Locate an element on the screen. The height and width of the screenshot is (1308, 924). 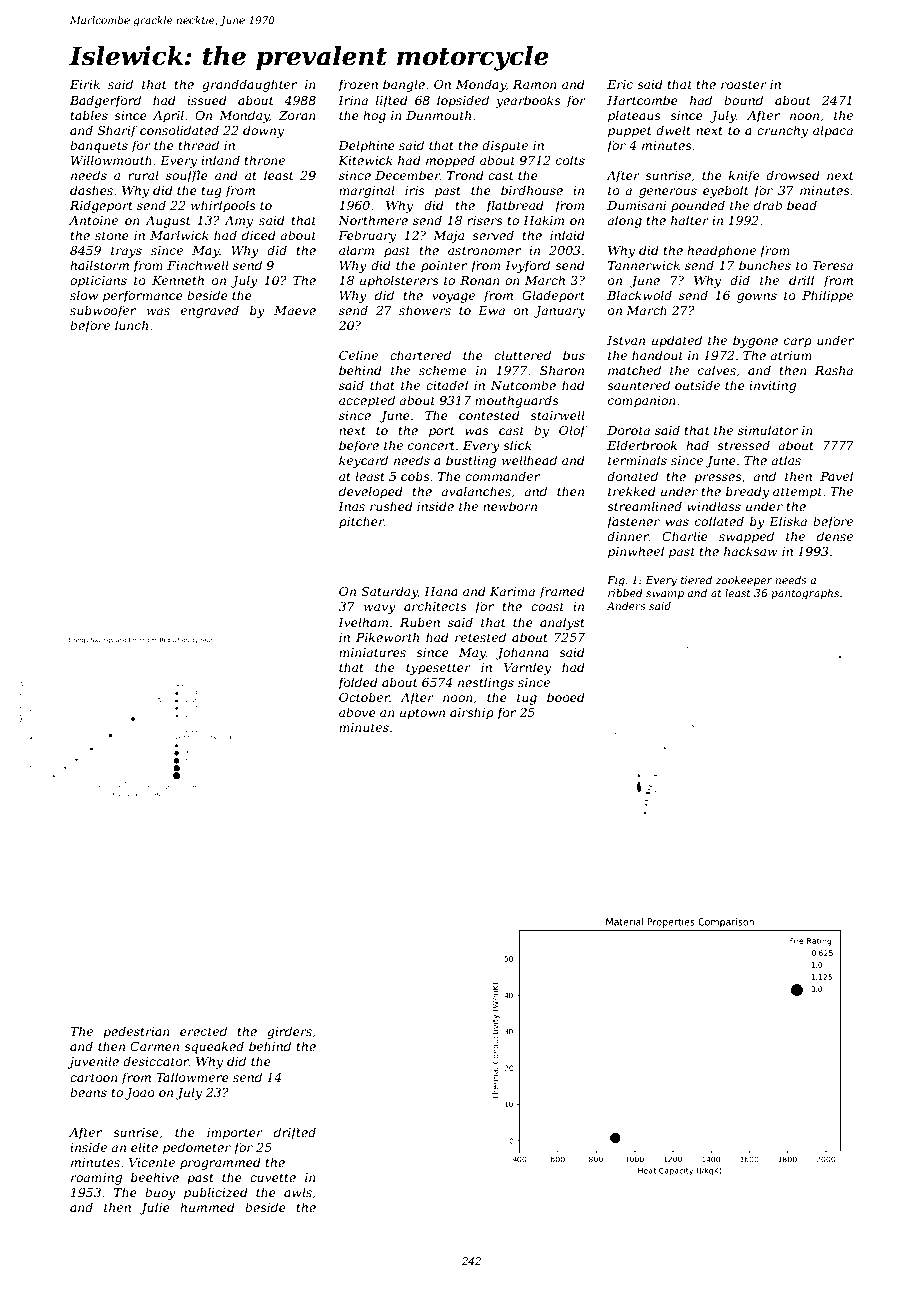
frozen is located at coordinates (358, 85).
